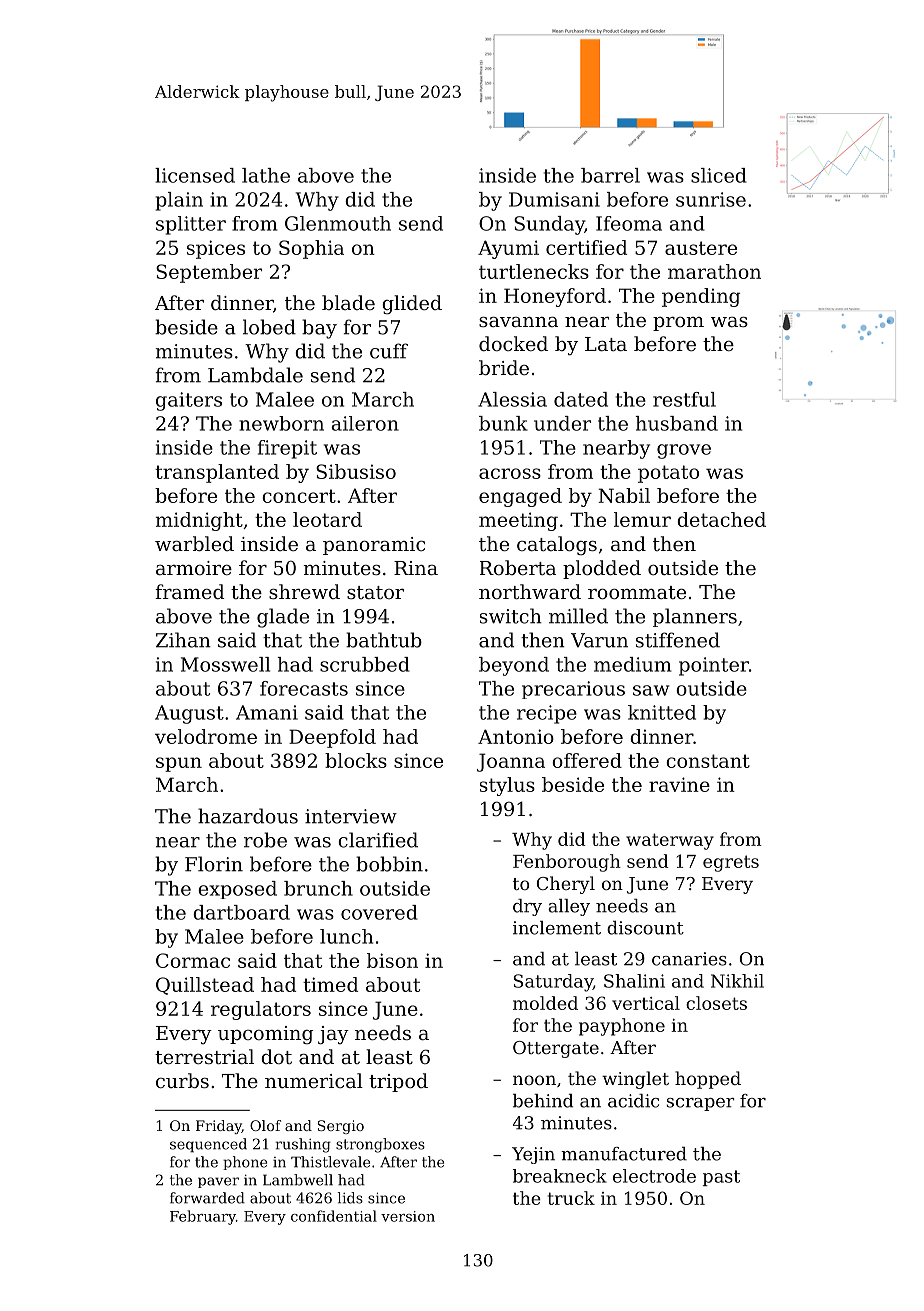 The image size is (924, 1311). What do you see at coordinates (508, 249) in the image?
I see `Ayumi` at bounding box center [508, 249].
